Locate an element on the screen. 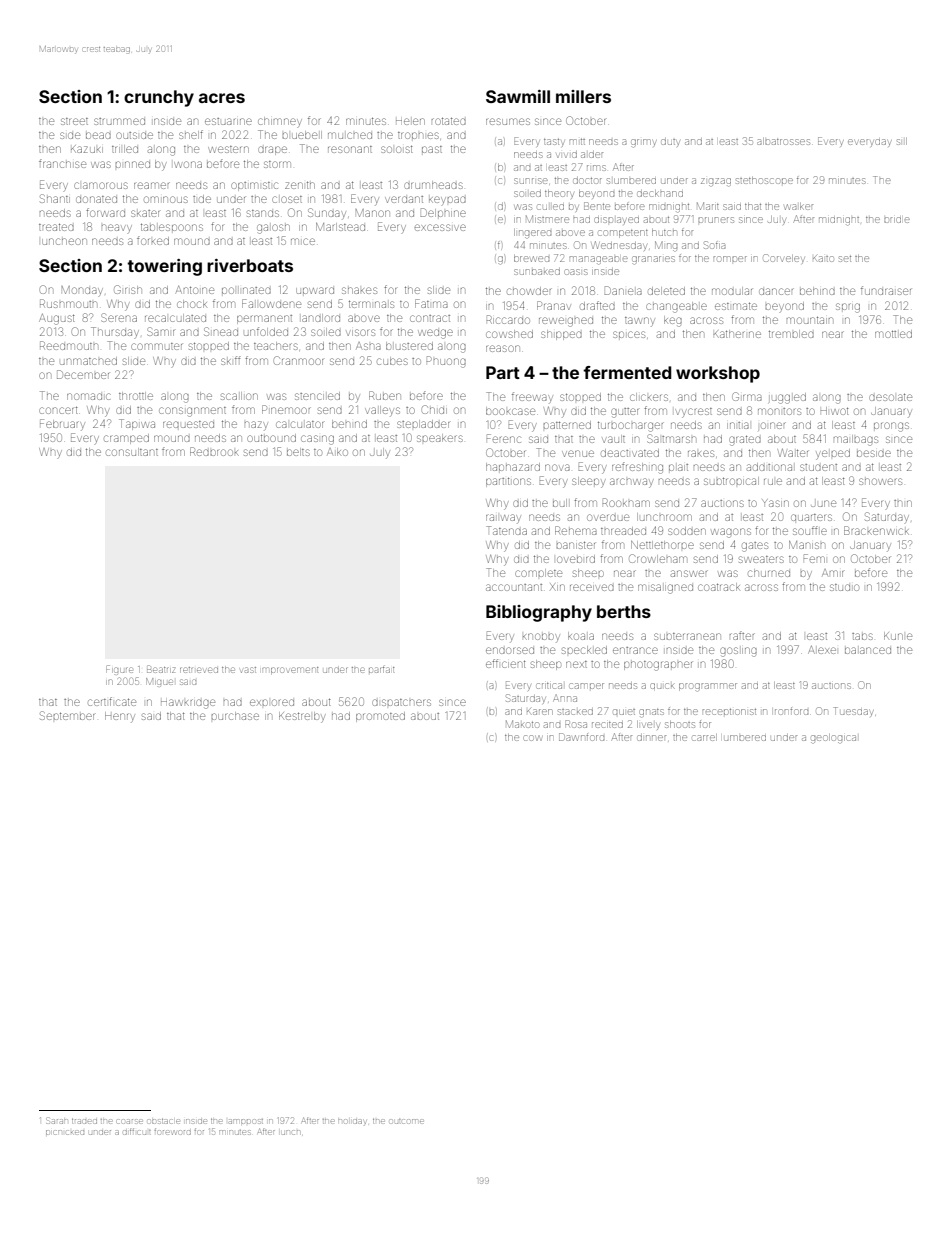 Image resolution: width=952 pixels, height=1233 pixels. Helen is located at coordinates (410, 121).
